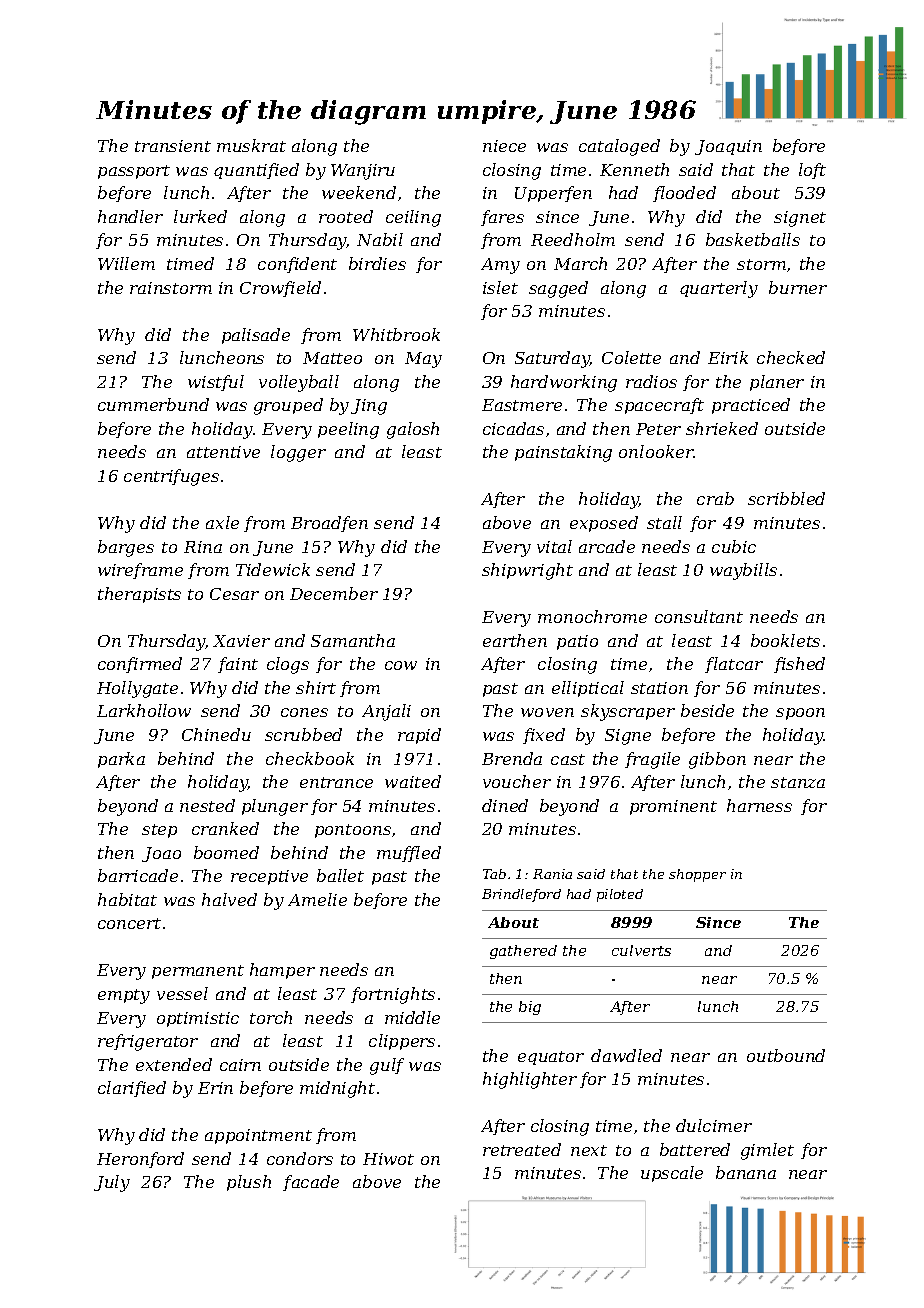  What do you see at coordinates (658, 429) in the screenshot?
I see `Peter` at bounding box center [658, 429].
